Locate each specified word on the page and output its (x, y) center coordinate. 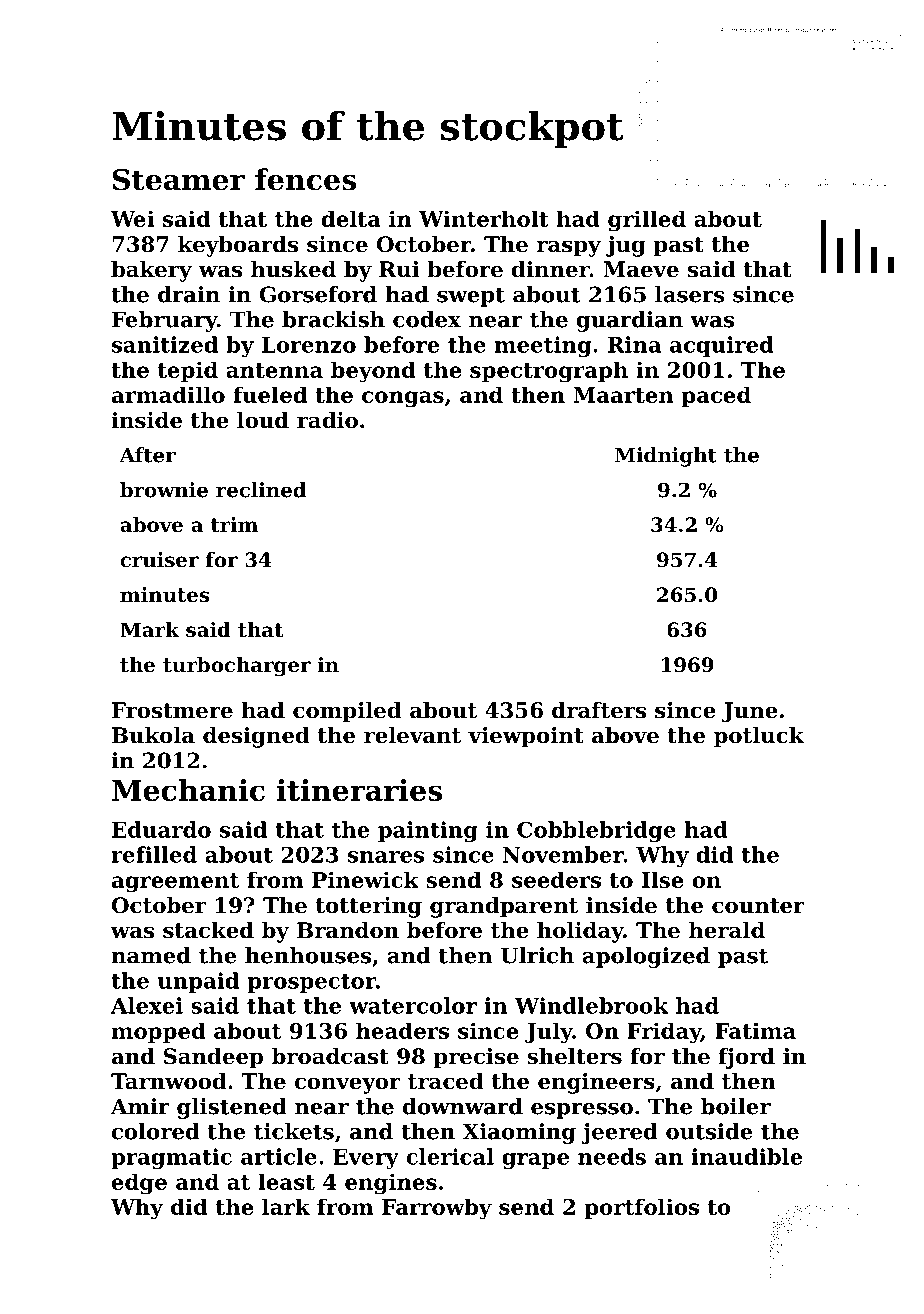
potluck (759, 737)
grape (535, 1161)
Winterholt (484, 218)
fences (305, 179)
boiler (736, 1106)
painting (428, 831)
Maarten (623, 395)
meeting (543, 346)
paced (716, 396)
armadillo (168, 394)
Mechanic (188, 790)
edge (139, 1184)
